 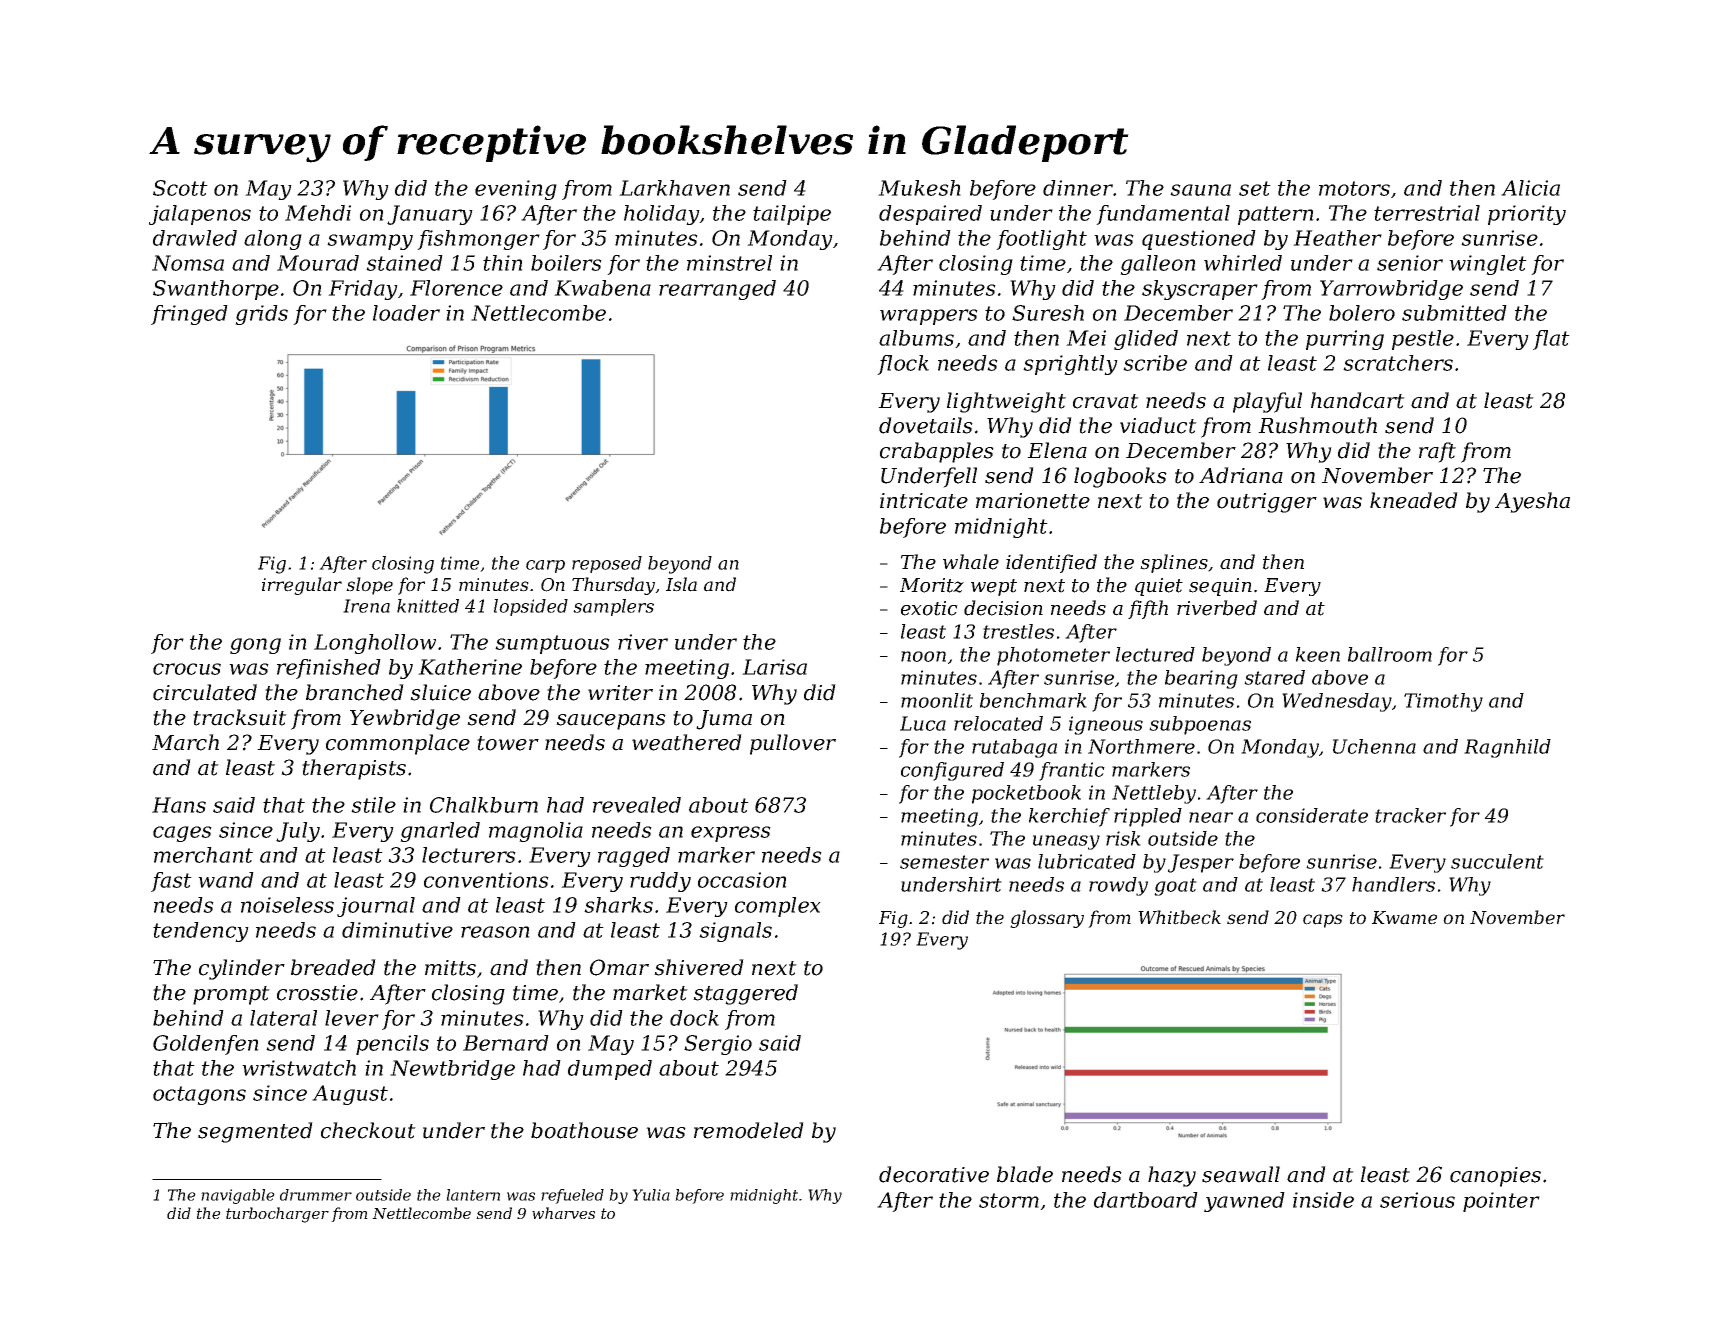 I want to click on express, so click(x=731, y=834).
